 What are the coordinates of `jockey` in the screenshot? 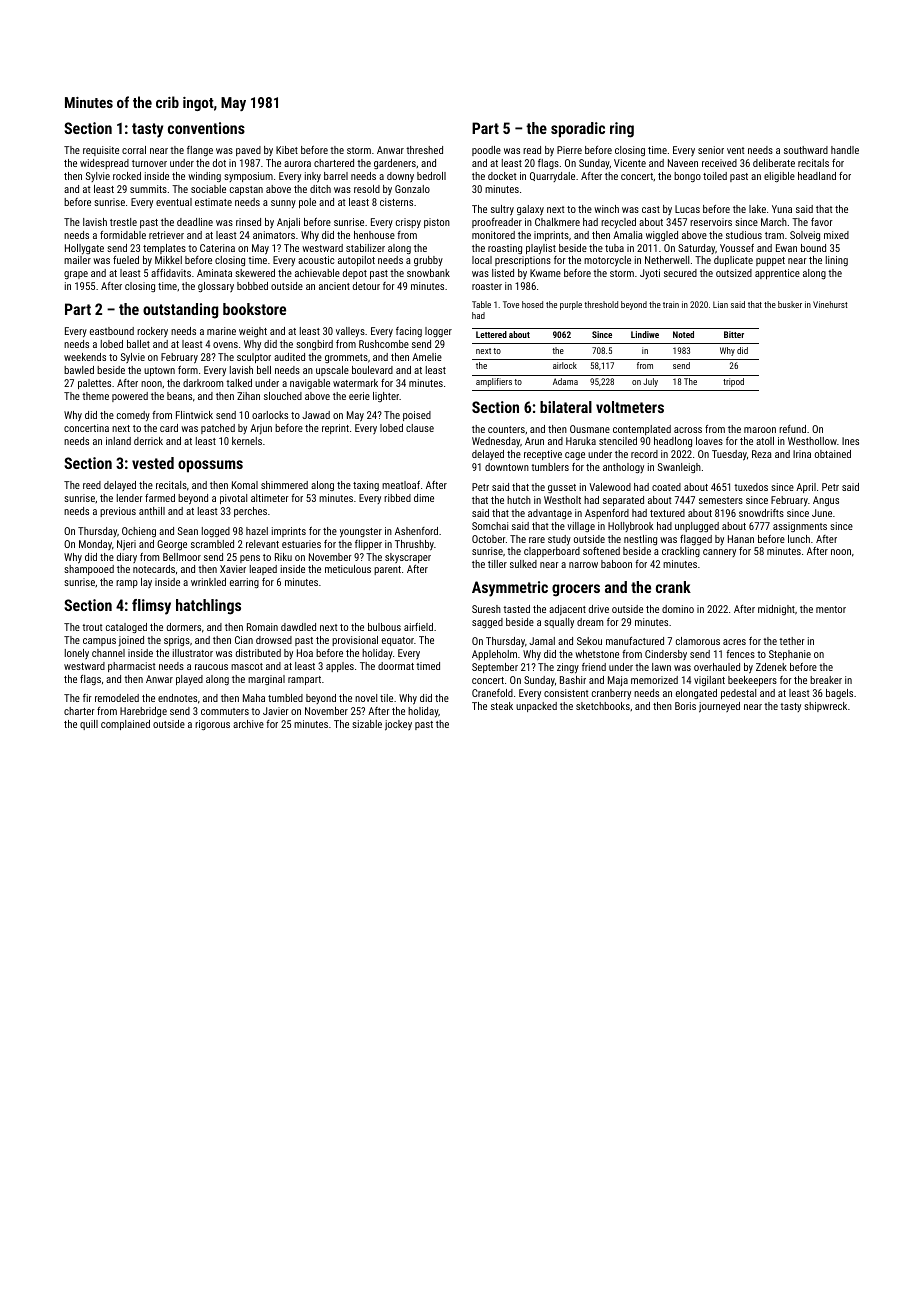 It's located at (398, 725).
